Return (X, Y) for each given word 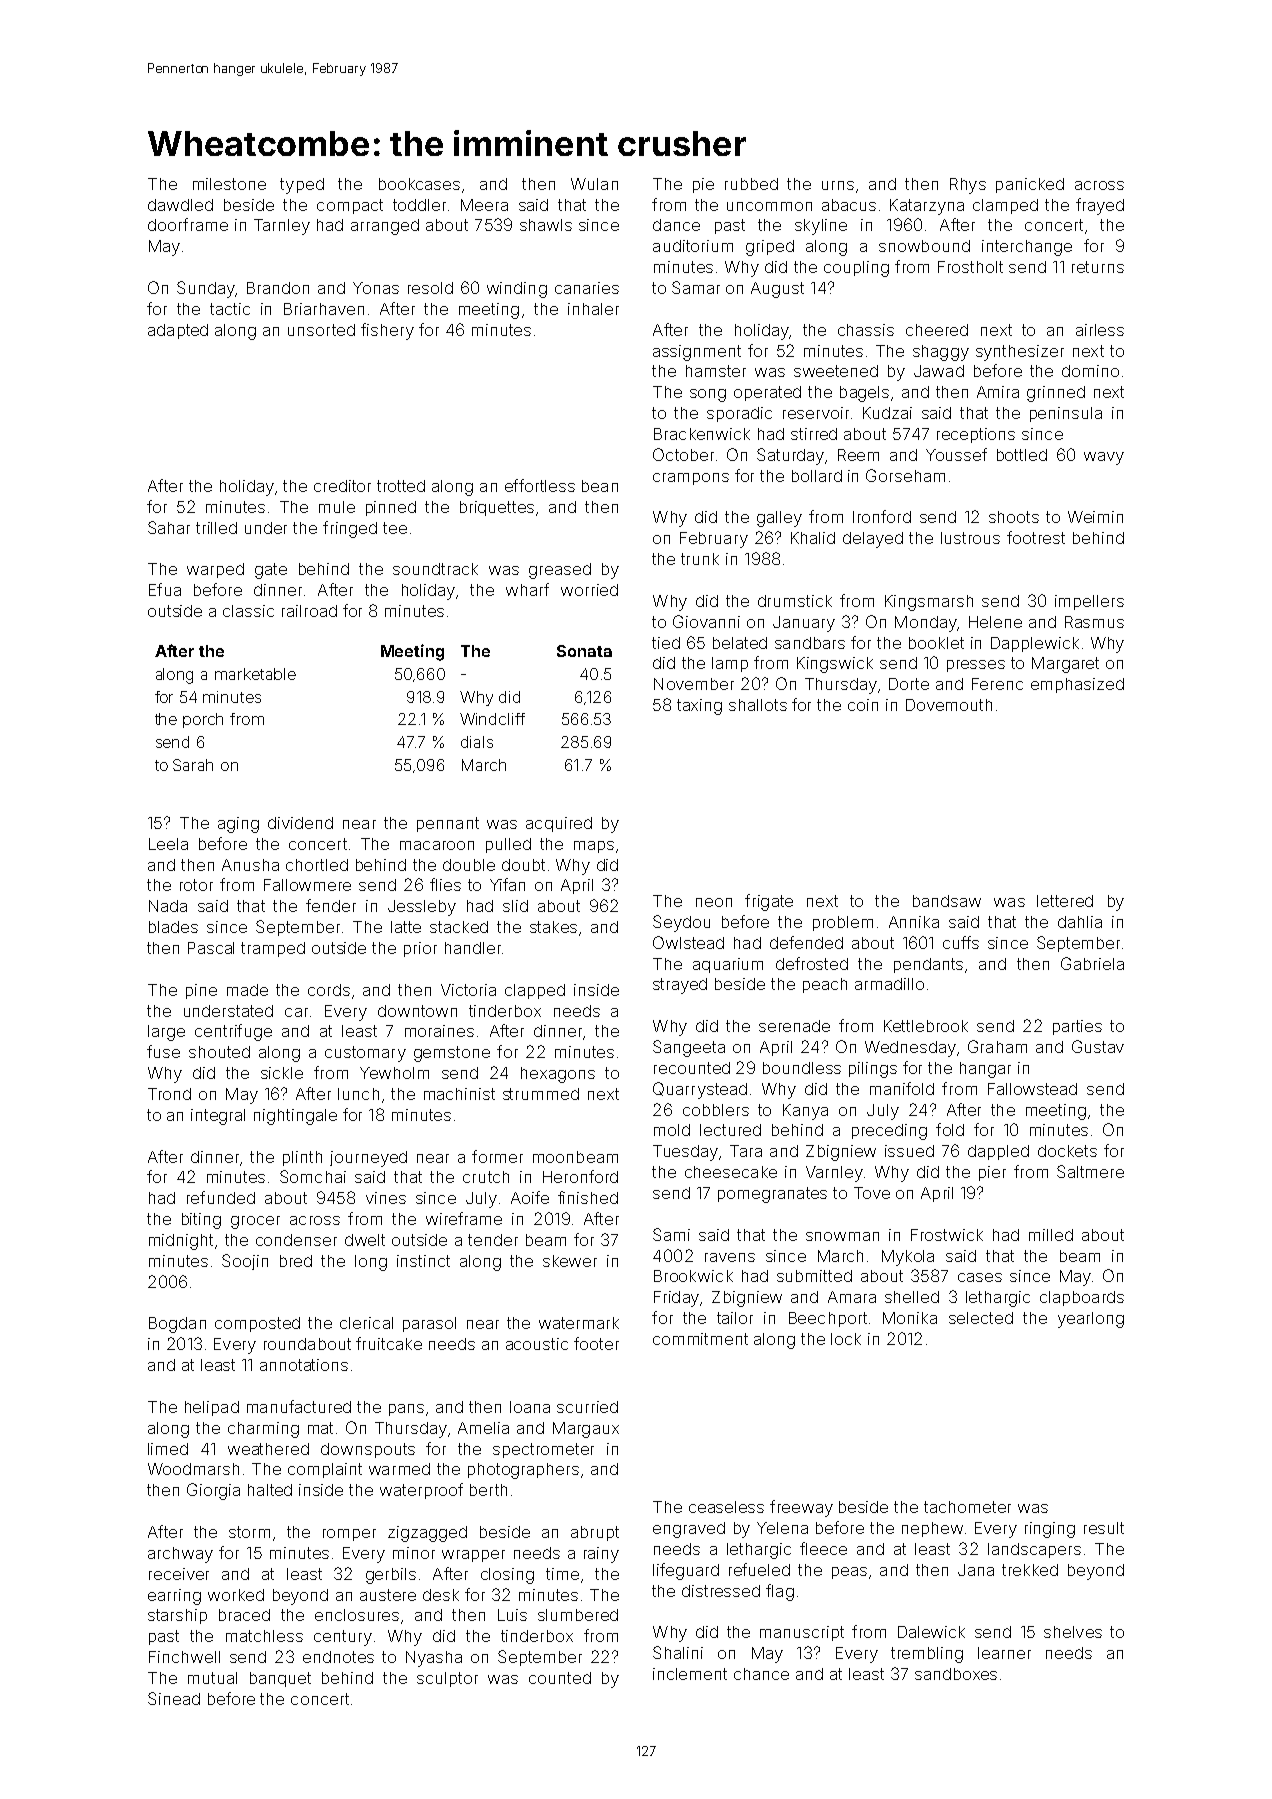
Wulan (594, 184)
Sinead (174, 1698)
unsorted (321, 330)
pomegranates (772, 1195)
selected (981, 1318)
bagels (864, 394)
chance (761, 1674)
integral (218, 1117)
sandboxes (956, 1674)
